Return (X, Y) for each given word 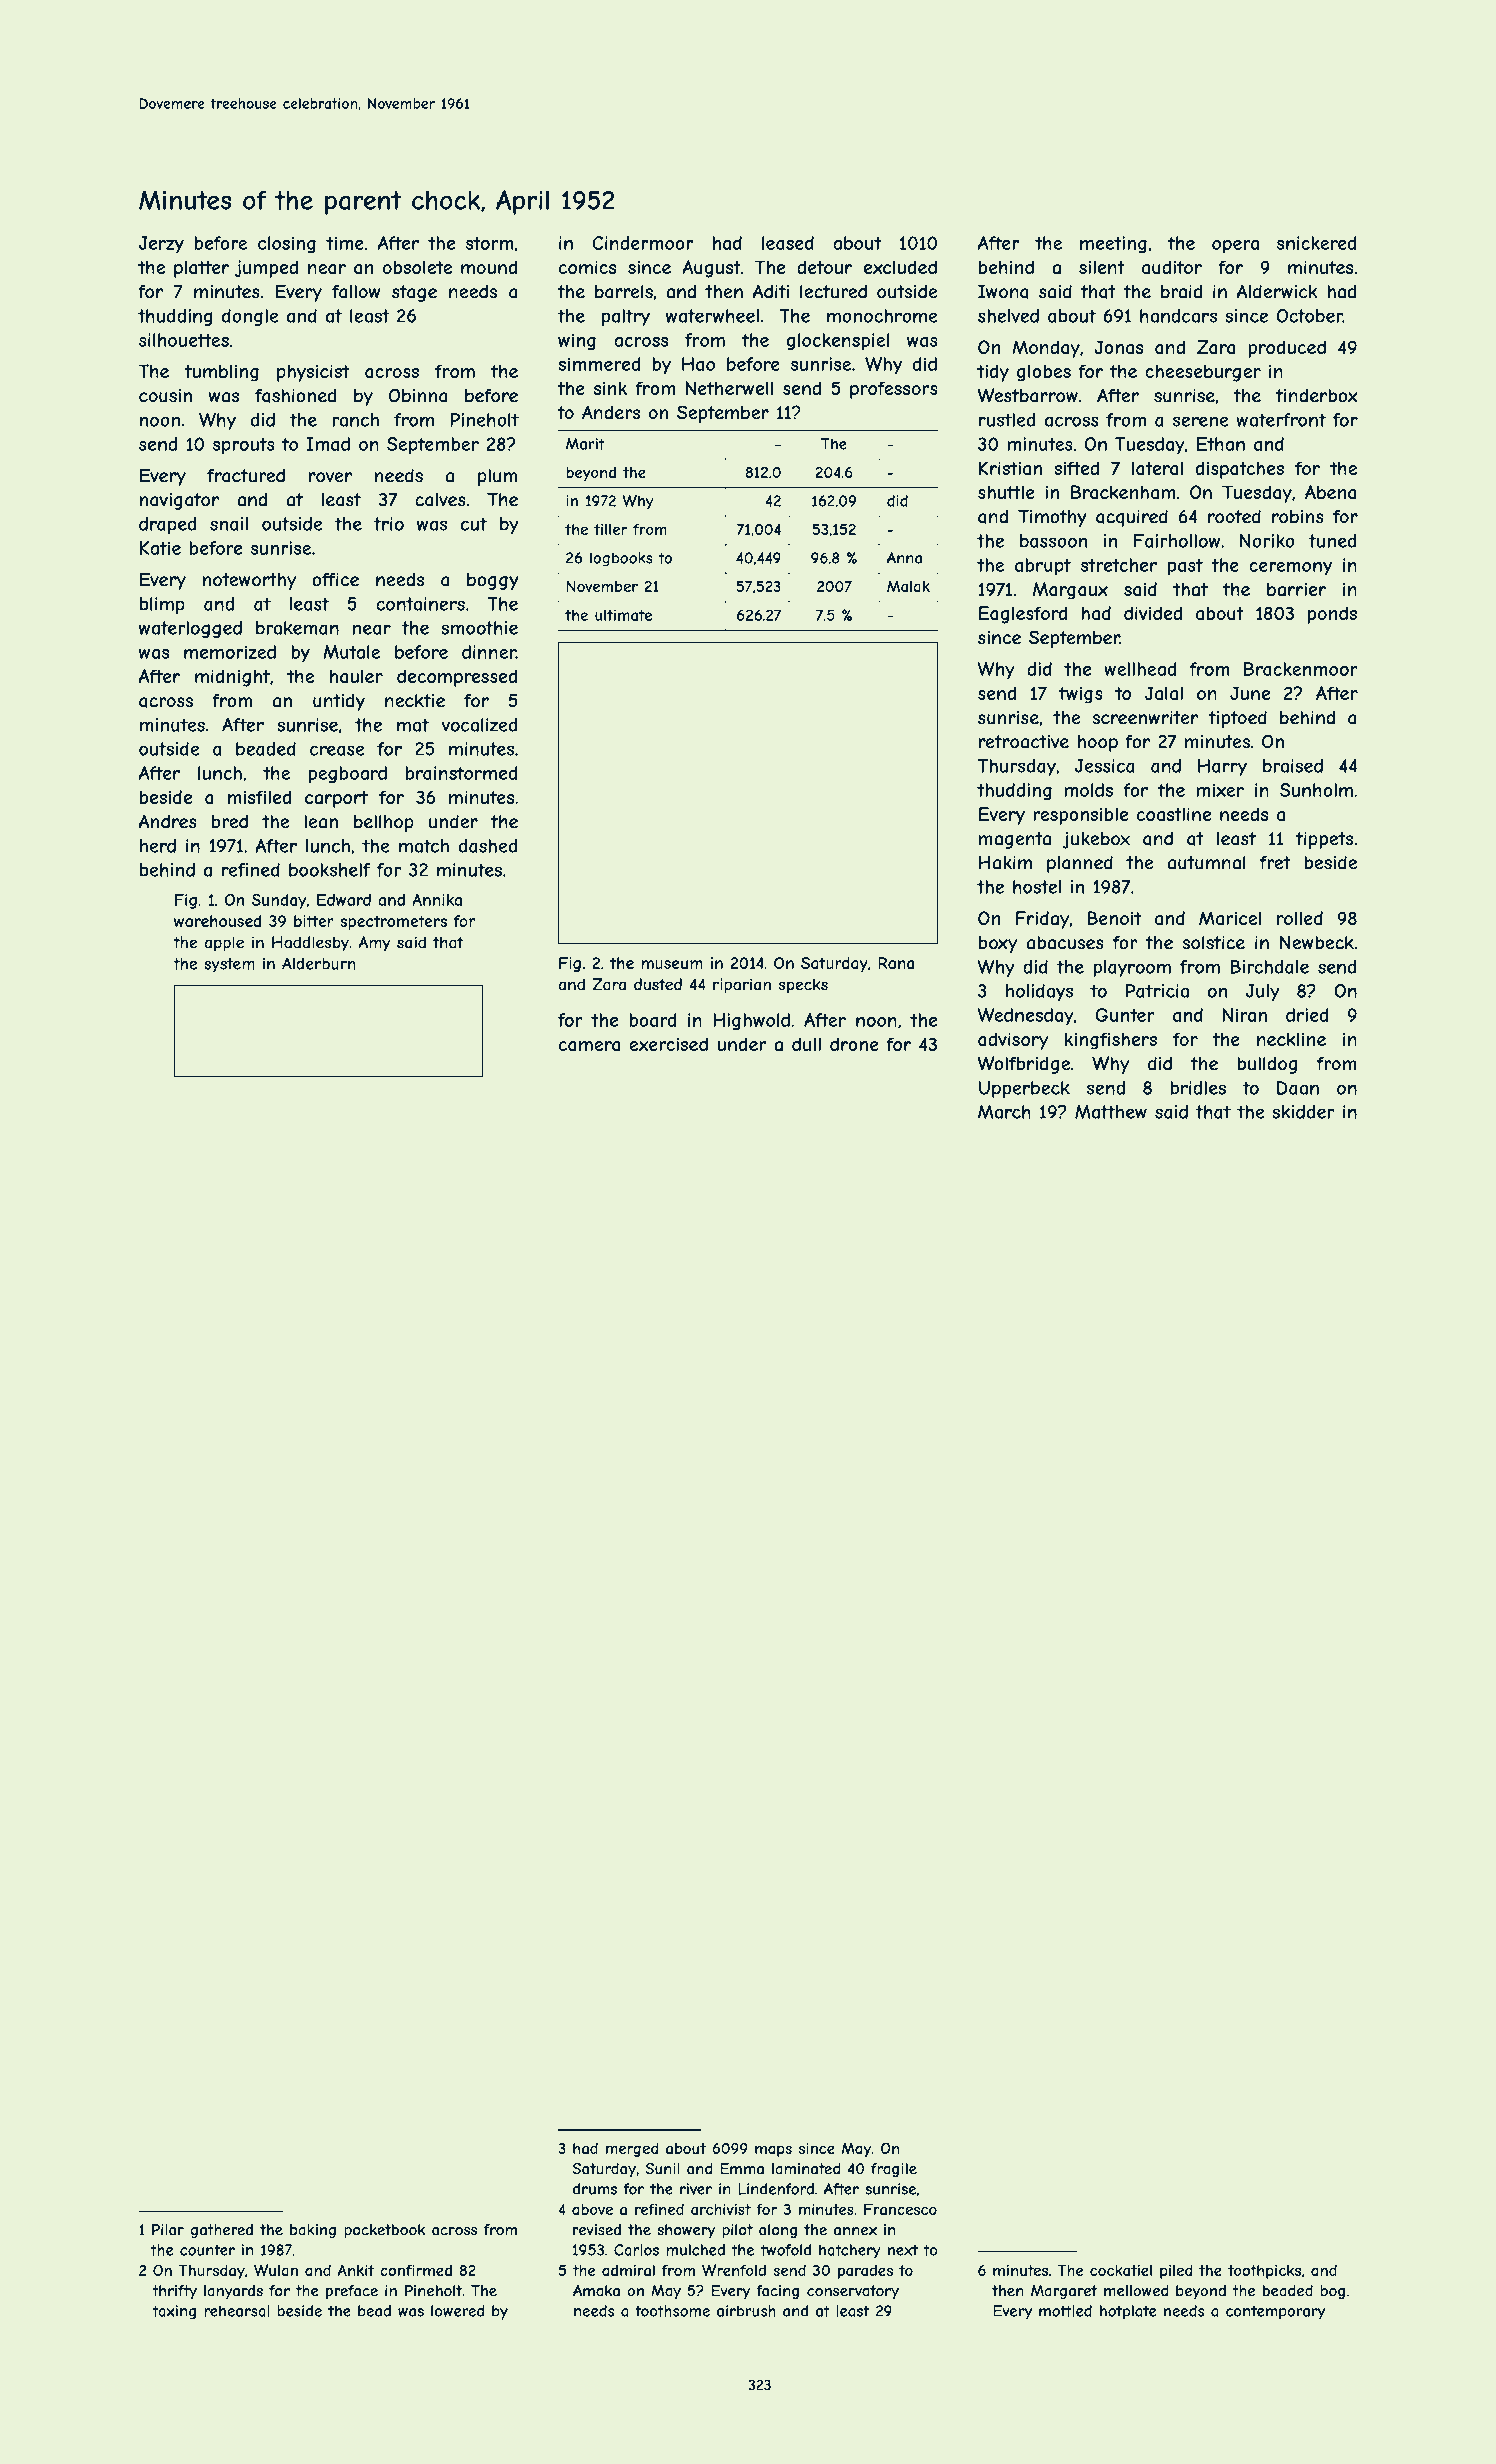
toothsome (672, 2311)
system (229, 965)
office (335, 580)
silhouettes (184, 340)
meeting (1113, 244)
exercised (668, 1044)
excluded (900, 267)
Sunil (662, 2169)
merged (632, 2149)
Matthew (1111, 1112)
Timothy (1052, 518)
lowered (458, 2311)
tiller (610, 529)
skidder (1303, 1112)
